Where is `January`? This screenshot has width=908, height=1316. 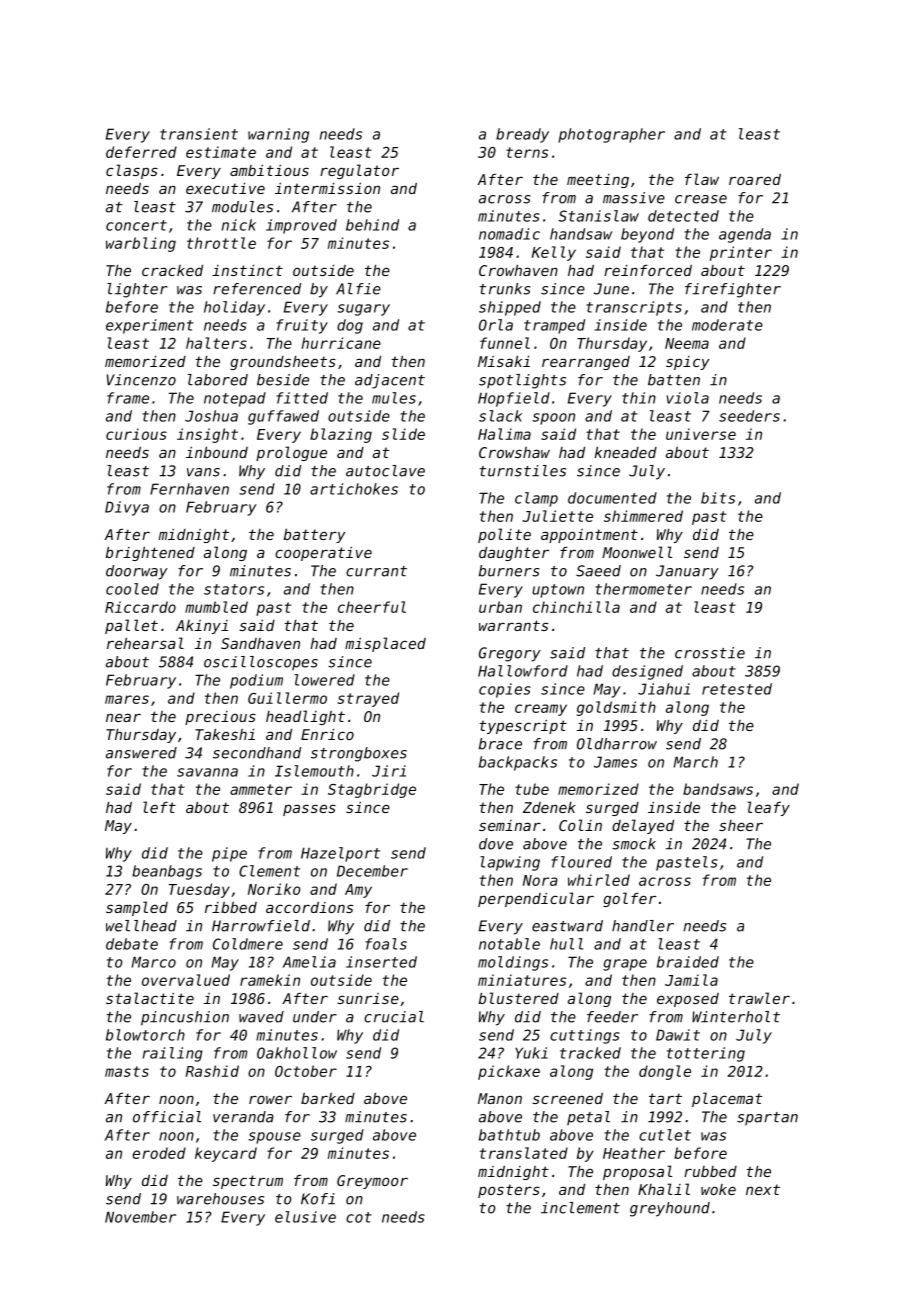 January is located at coordinates (687, 572).
